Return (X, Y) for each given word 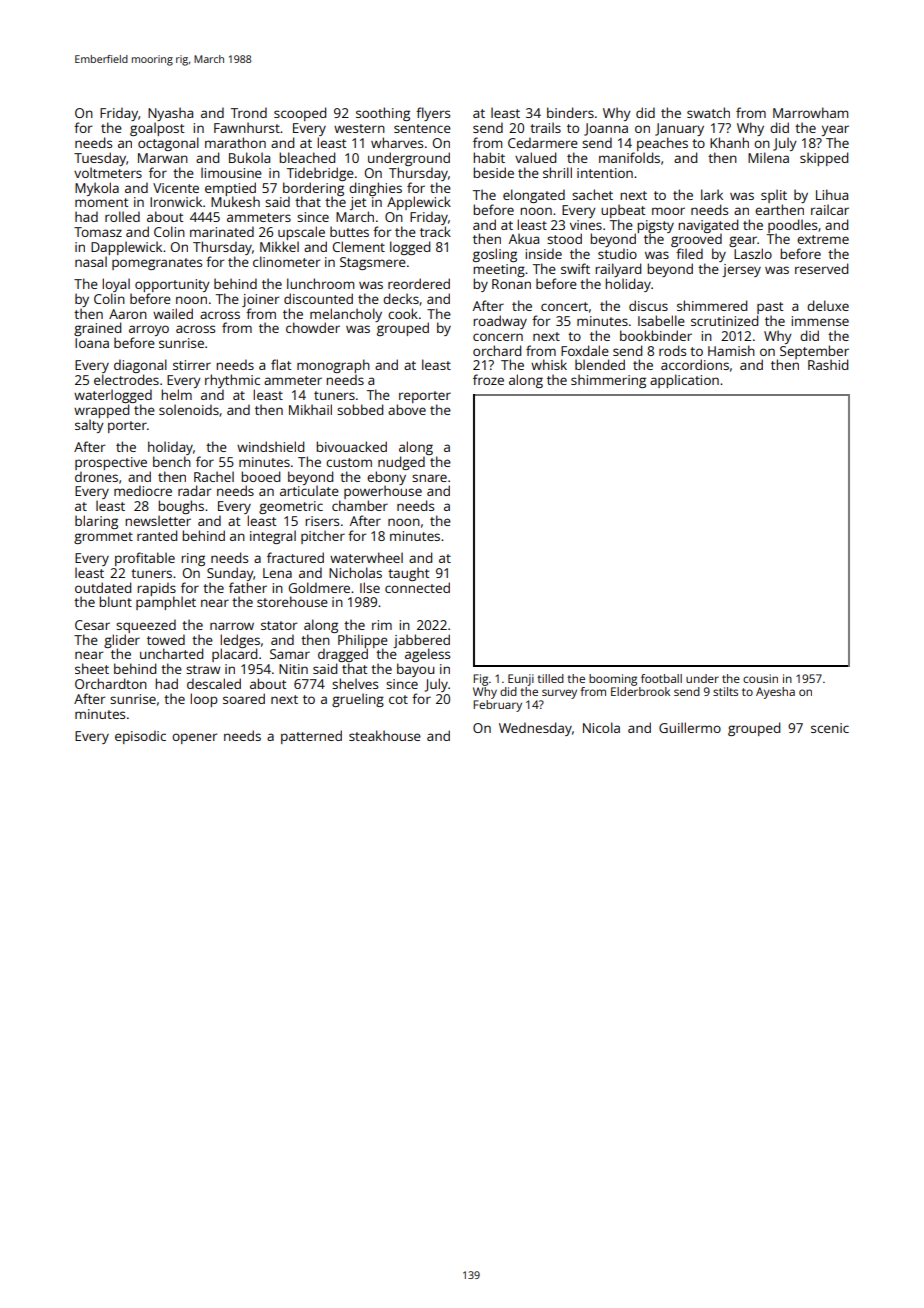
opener (194, 738)
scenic (830, 728)
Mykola (97, 189)
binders (570, 112)
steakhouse (385, 735)
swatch (708, 112)
